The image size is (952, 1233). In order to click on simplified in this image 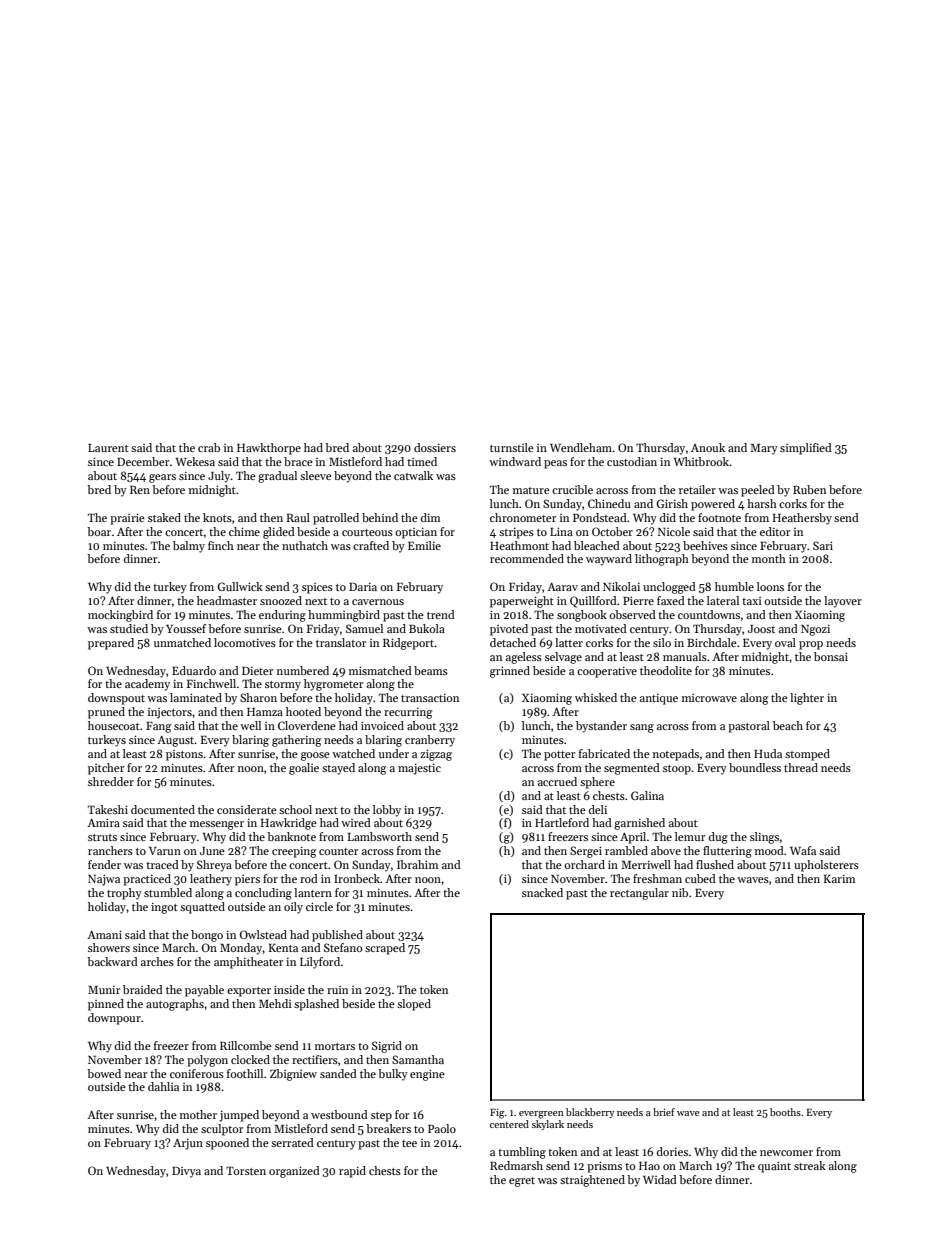, I will do `click(806, 449)`.
